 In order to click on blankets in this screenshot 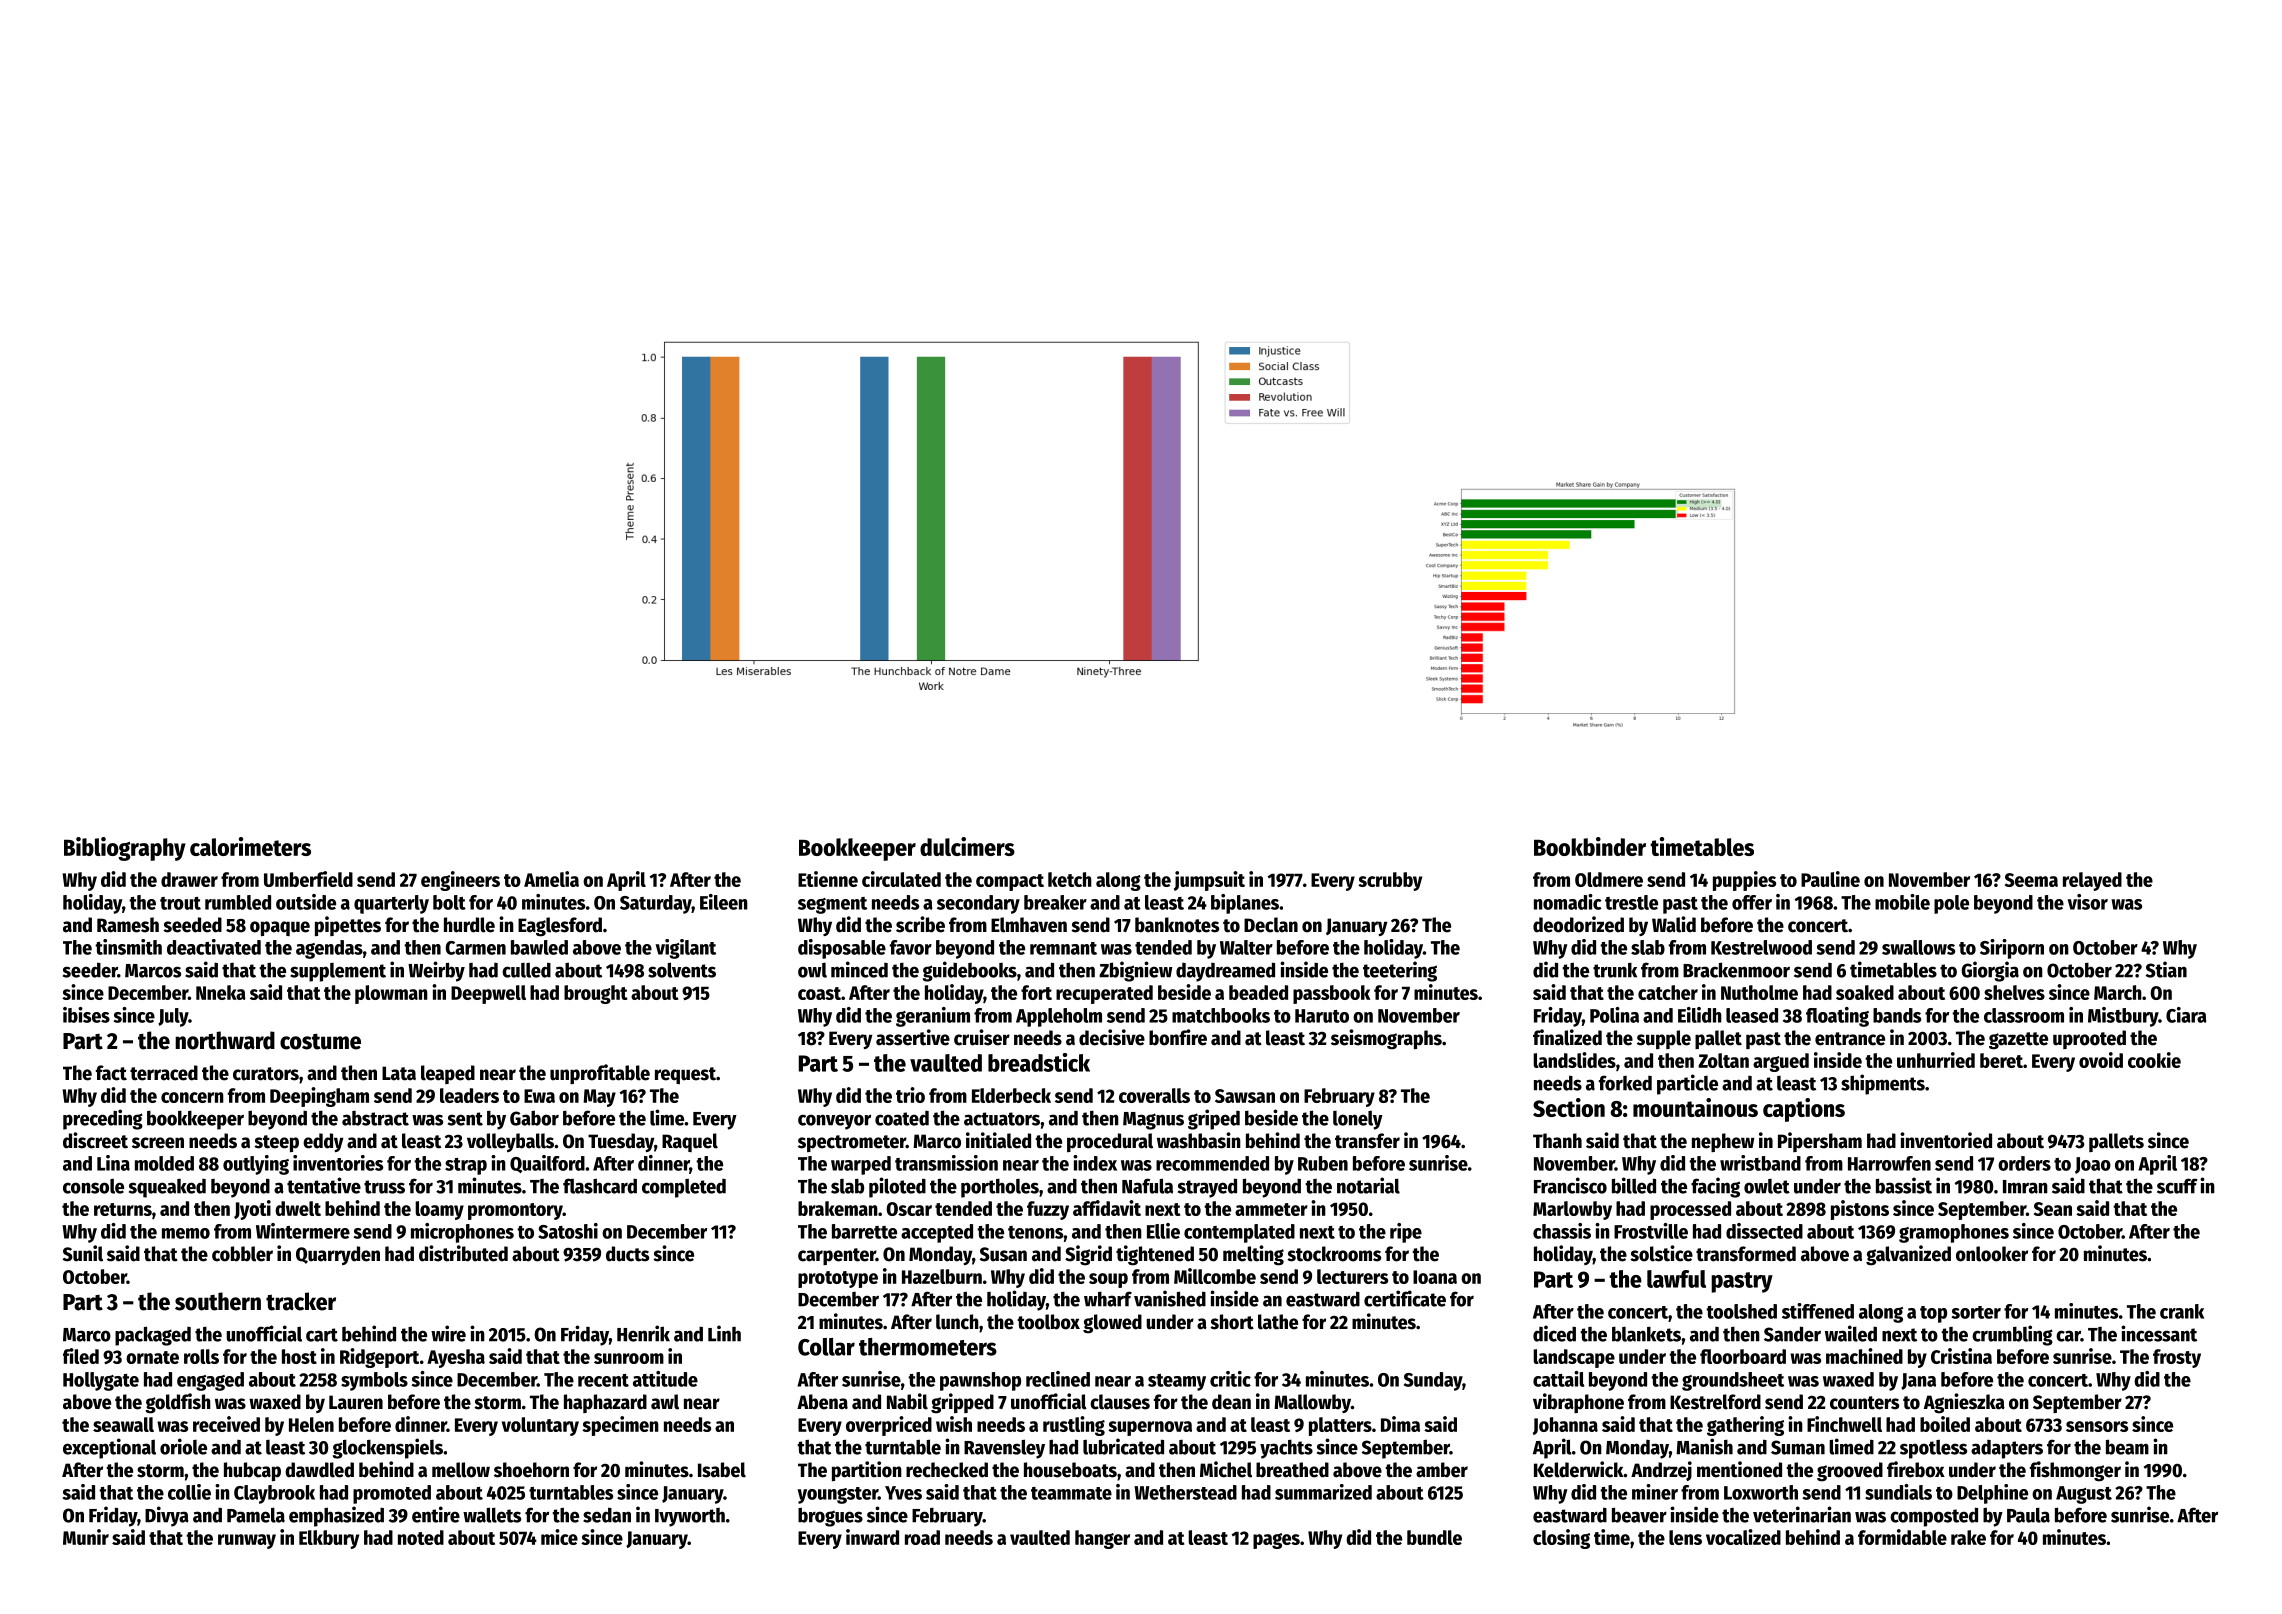, I will do `click(1646, 1334)`.
